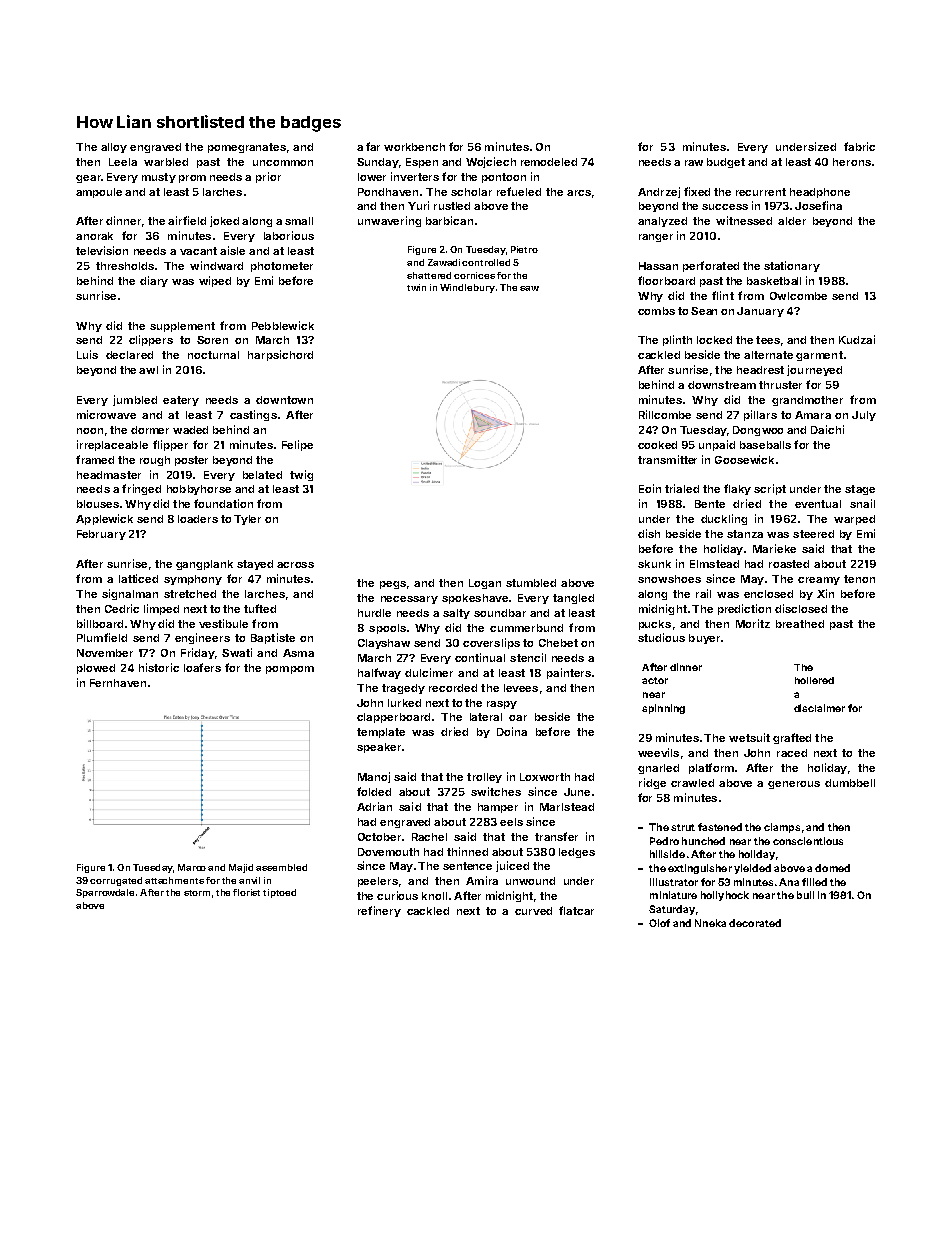 This page has height=1233, width=952. Describe the element at coordinates (414, 147) in the page. I see `workbench` at that location.
